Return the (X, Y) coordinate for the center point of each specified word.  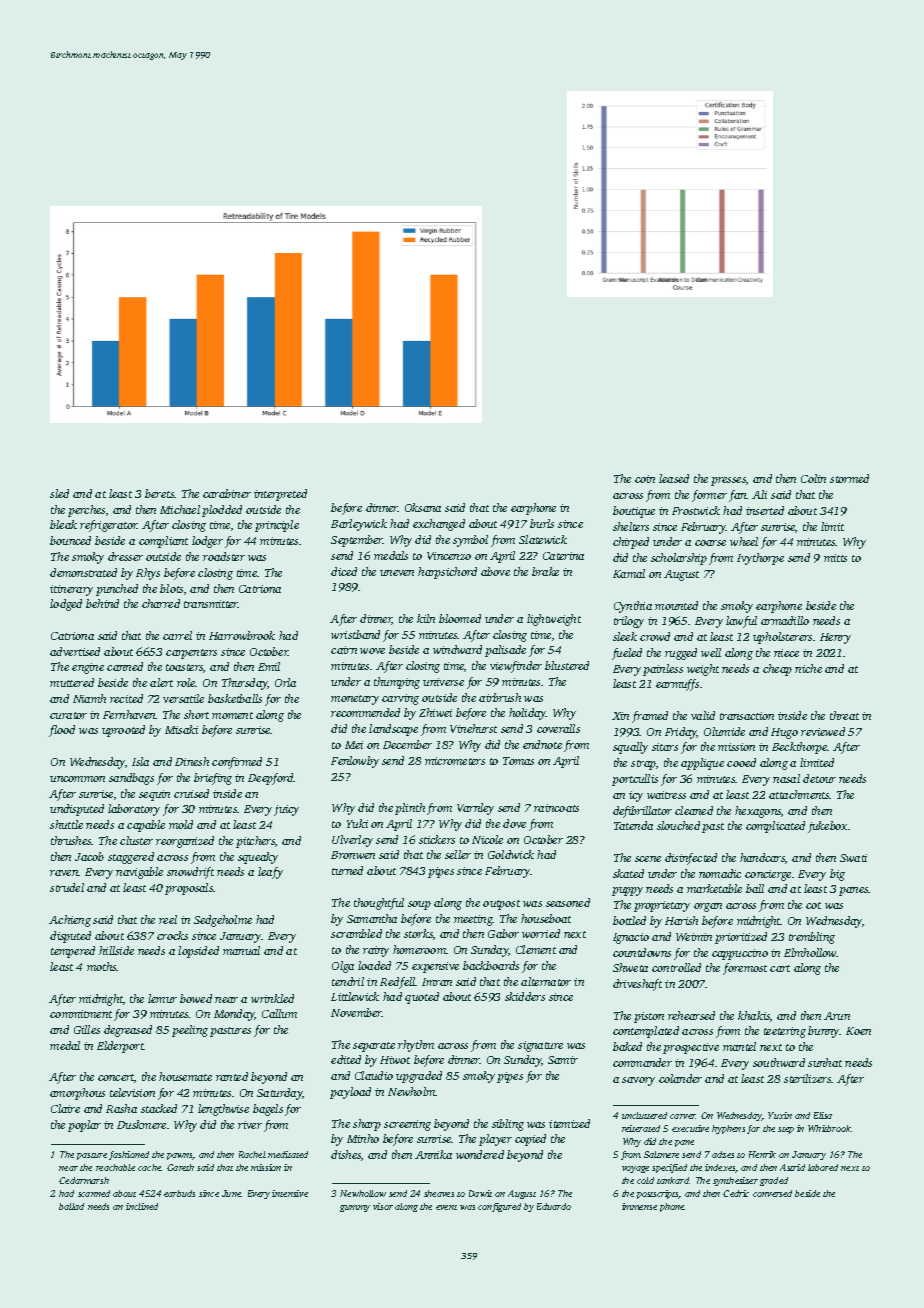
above (495, 571)
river (250, 1125)
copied (530, 1140)
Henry (835, 638)
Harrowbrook (242, 635)
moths (102, 966)
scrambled (356, 933)
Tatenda (633, 825)
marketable (714, 888)
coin (645, 479)
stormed (849, 478)
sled (59, 493)
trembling (812, 938)
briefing (213, 779)
